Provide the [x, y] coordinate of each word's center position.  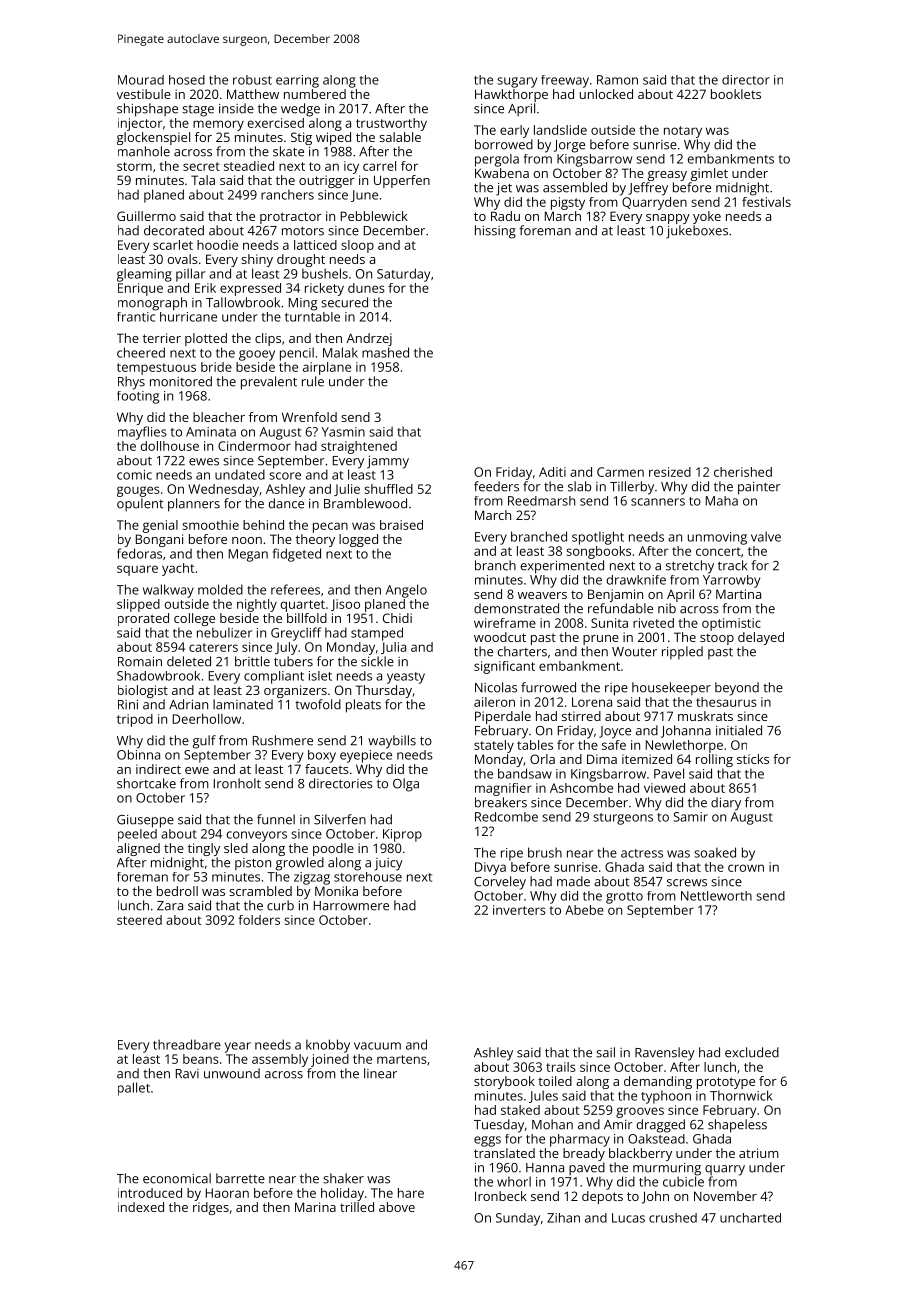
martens [402, 1059]
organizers [295, 691]
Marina [315, 1207]
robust [252, 80]
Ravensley [665, 1054]
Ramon [617, 80]
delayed [761, 638]
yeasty [406, 678]
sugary [517, 82]
